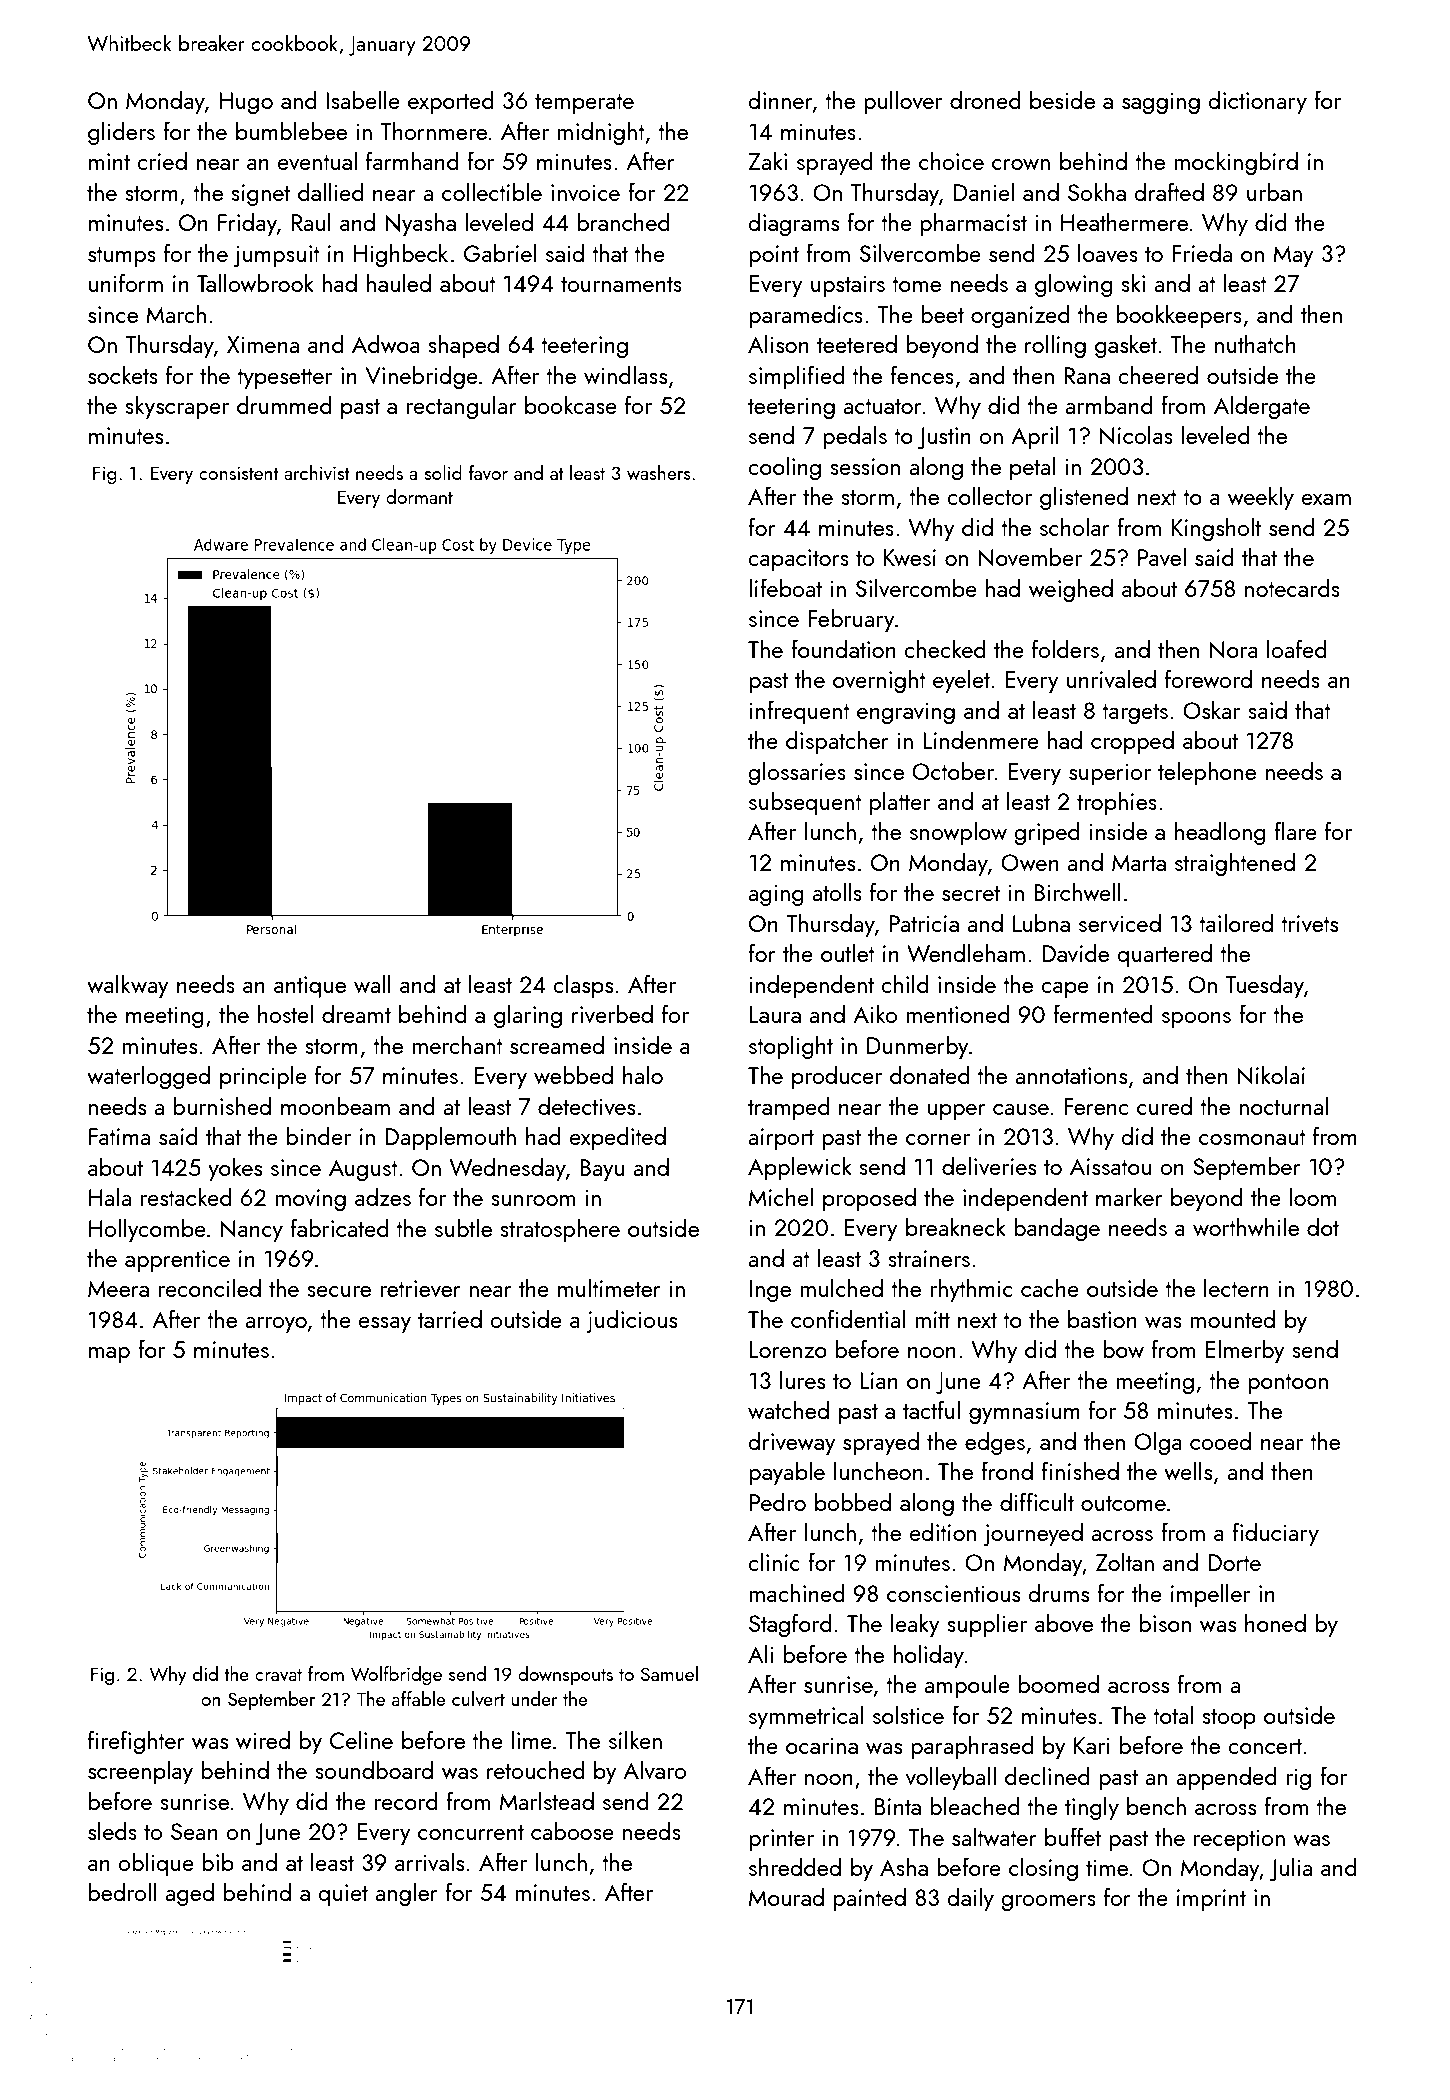 The width and height of the screenshot is (1450, 2100). What do you see at coordinates (659, 472) in the screenshot?
I see `washers` at bounding box center [659, 472].
